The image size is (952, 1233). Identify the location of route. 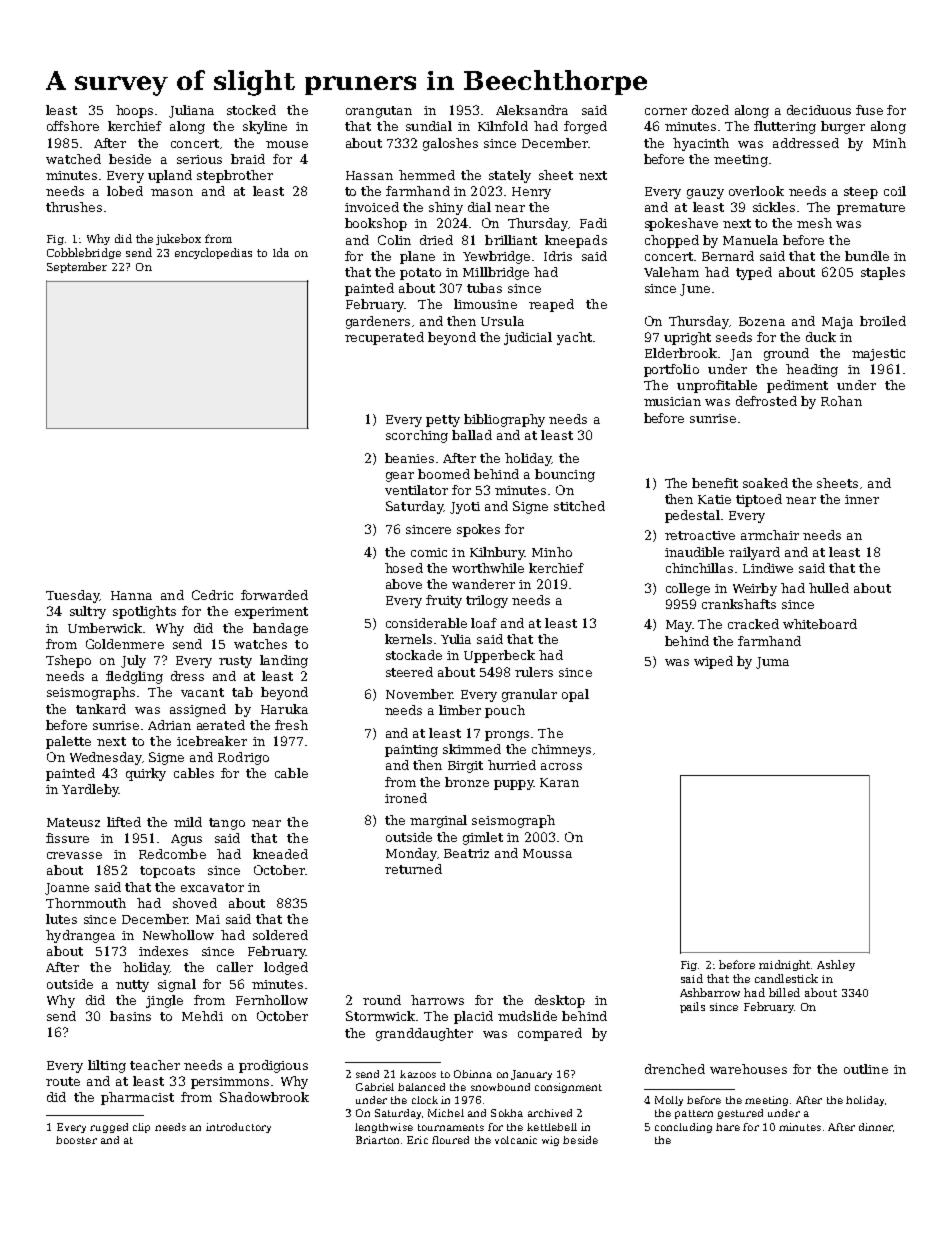
(63, 1081).
